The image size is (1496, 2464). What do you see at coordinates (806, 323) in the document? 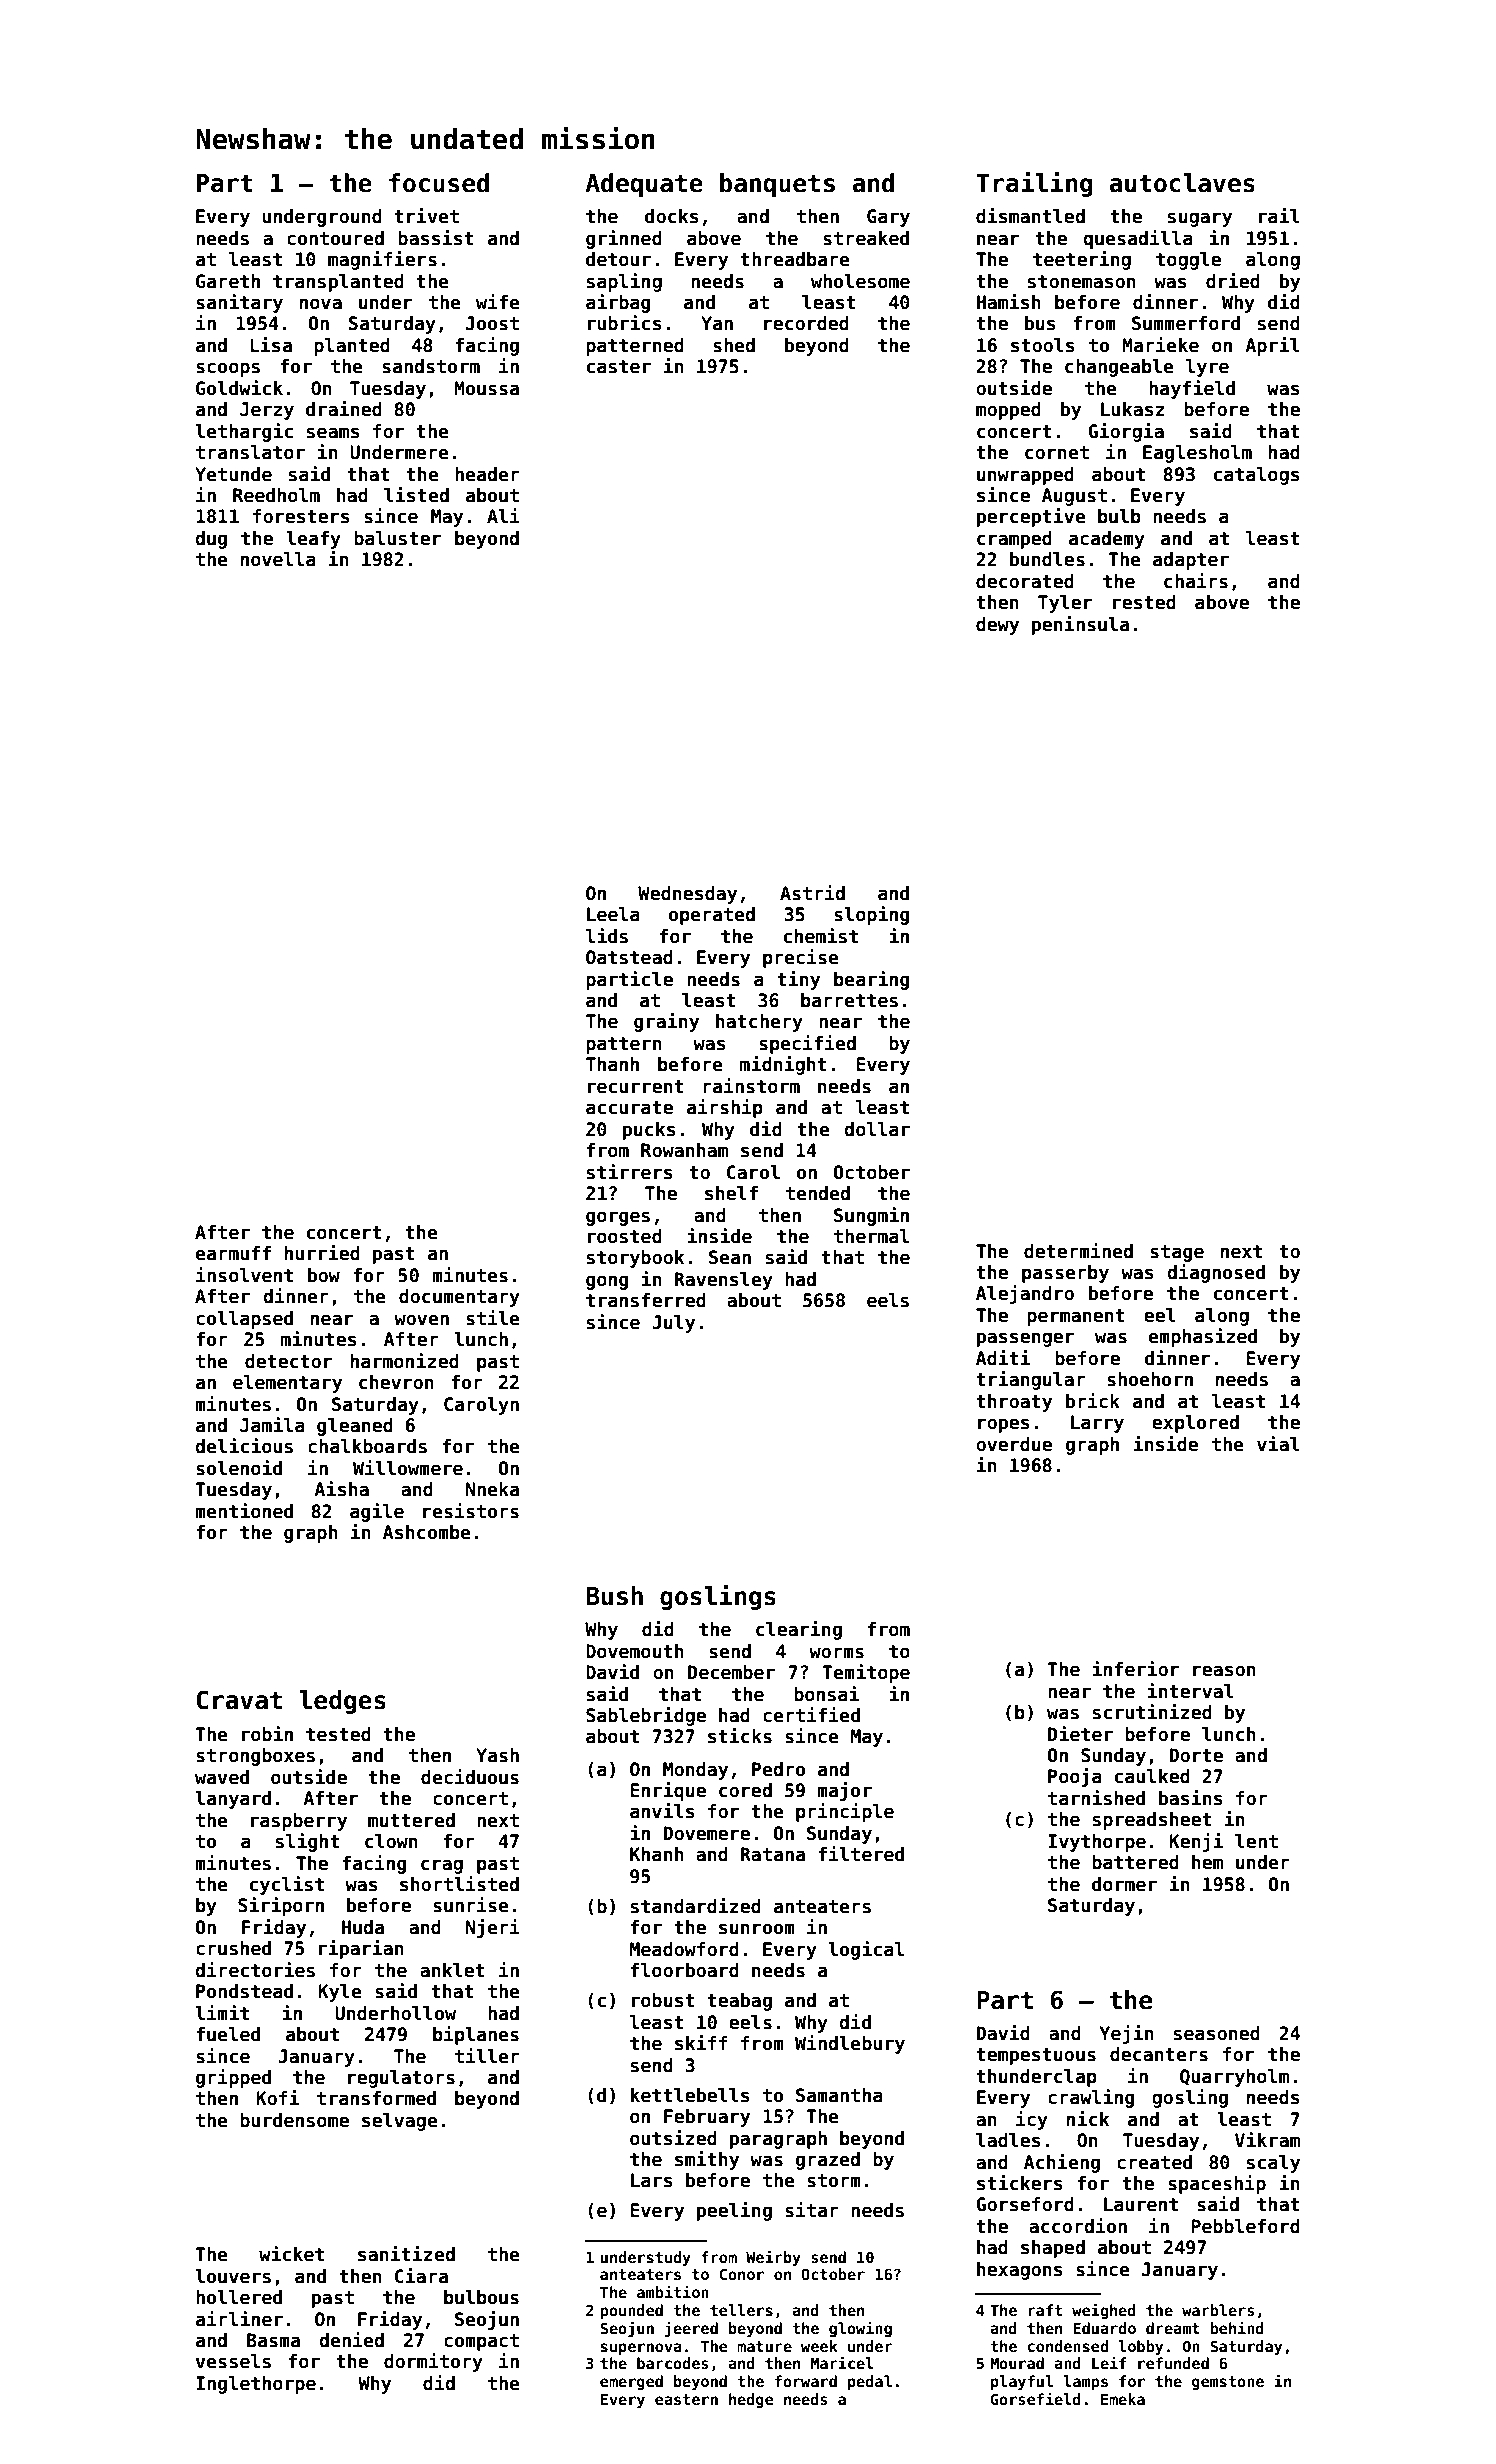
I see `recorded` at bounding box center [806, 323].
